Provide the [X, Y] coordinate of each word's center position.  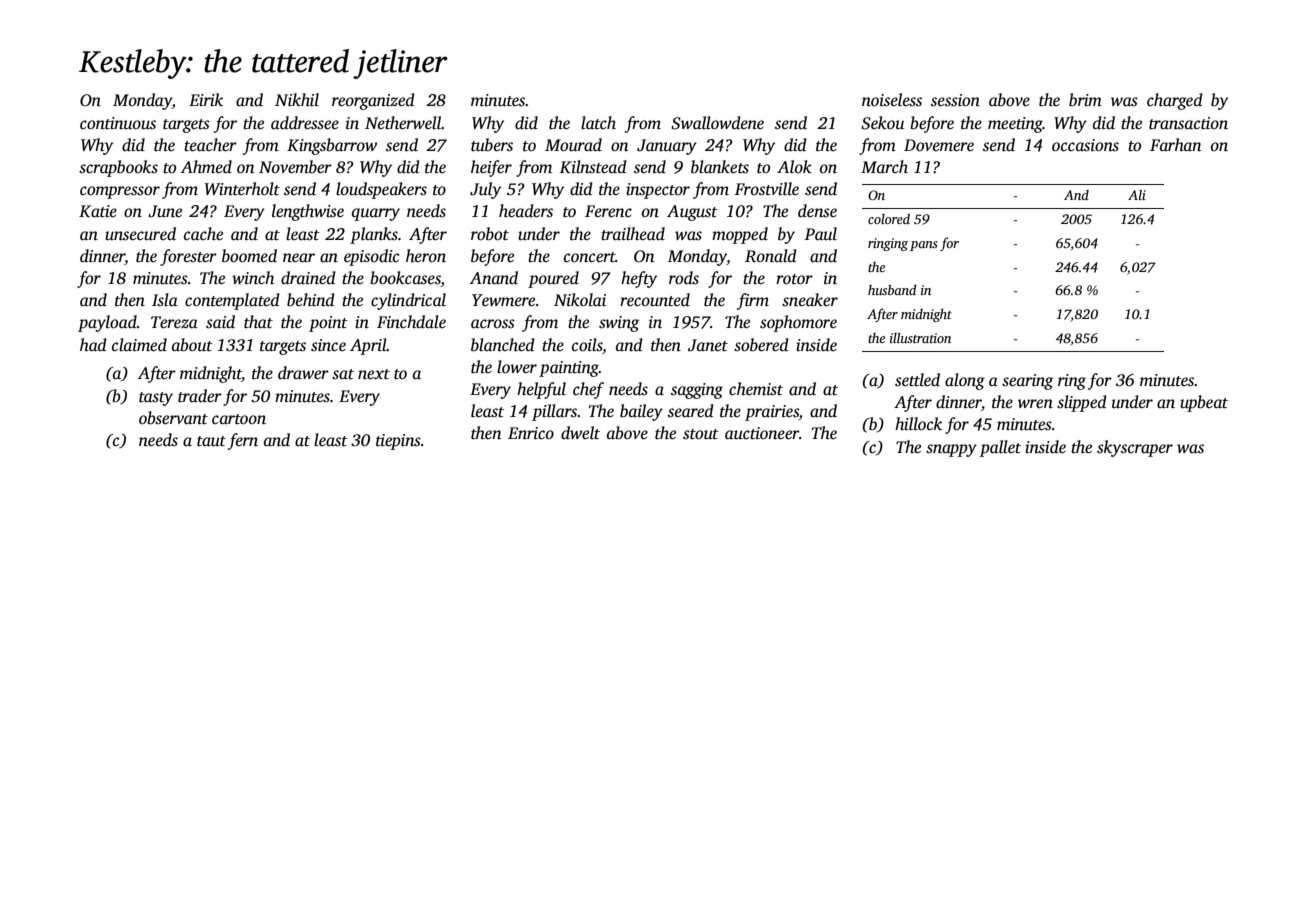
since [328, 345]
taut [211, 441]
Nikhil [297, 100]
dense [817, 211]
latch [598, 122]
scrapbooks [118, 168]
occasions [1085, 145]
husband [892, 290]
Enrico [531, 433]
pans [924, 246]
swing [619, 324]
